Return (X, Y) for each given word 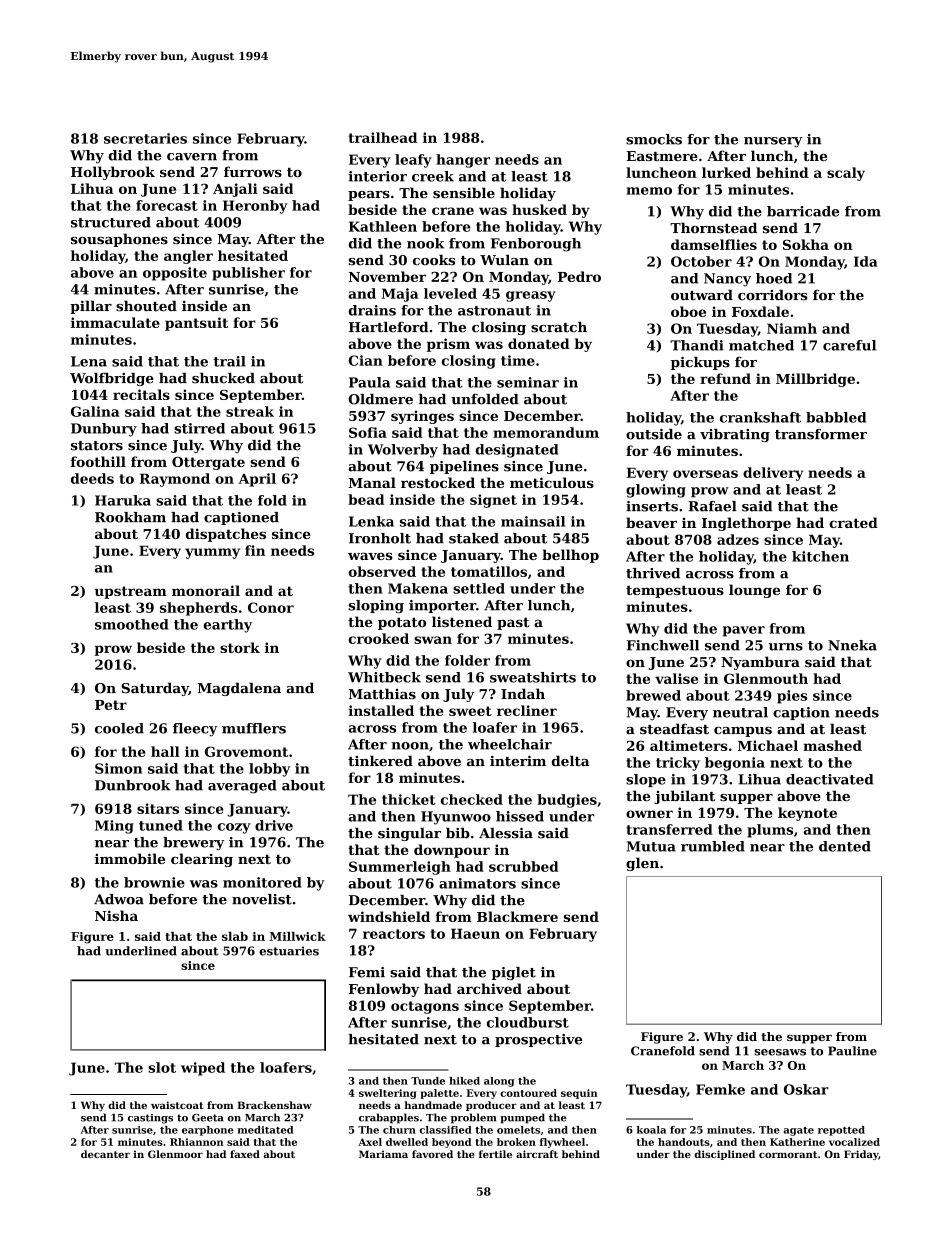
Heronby (255, 207)
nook (425, 243)
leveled (450, 293)
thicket (409, 799)
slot (162, 1067)
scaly (846, 174)
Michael (768, 745)
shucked (223, 378)
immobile (130, 858)
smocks (654, 139)
